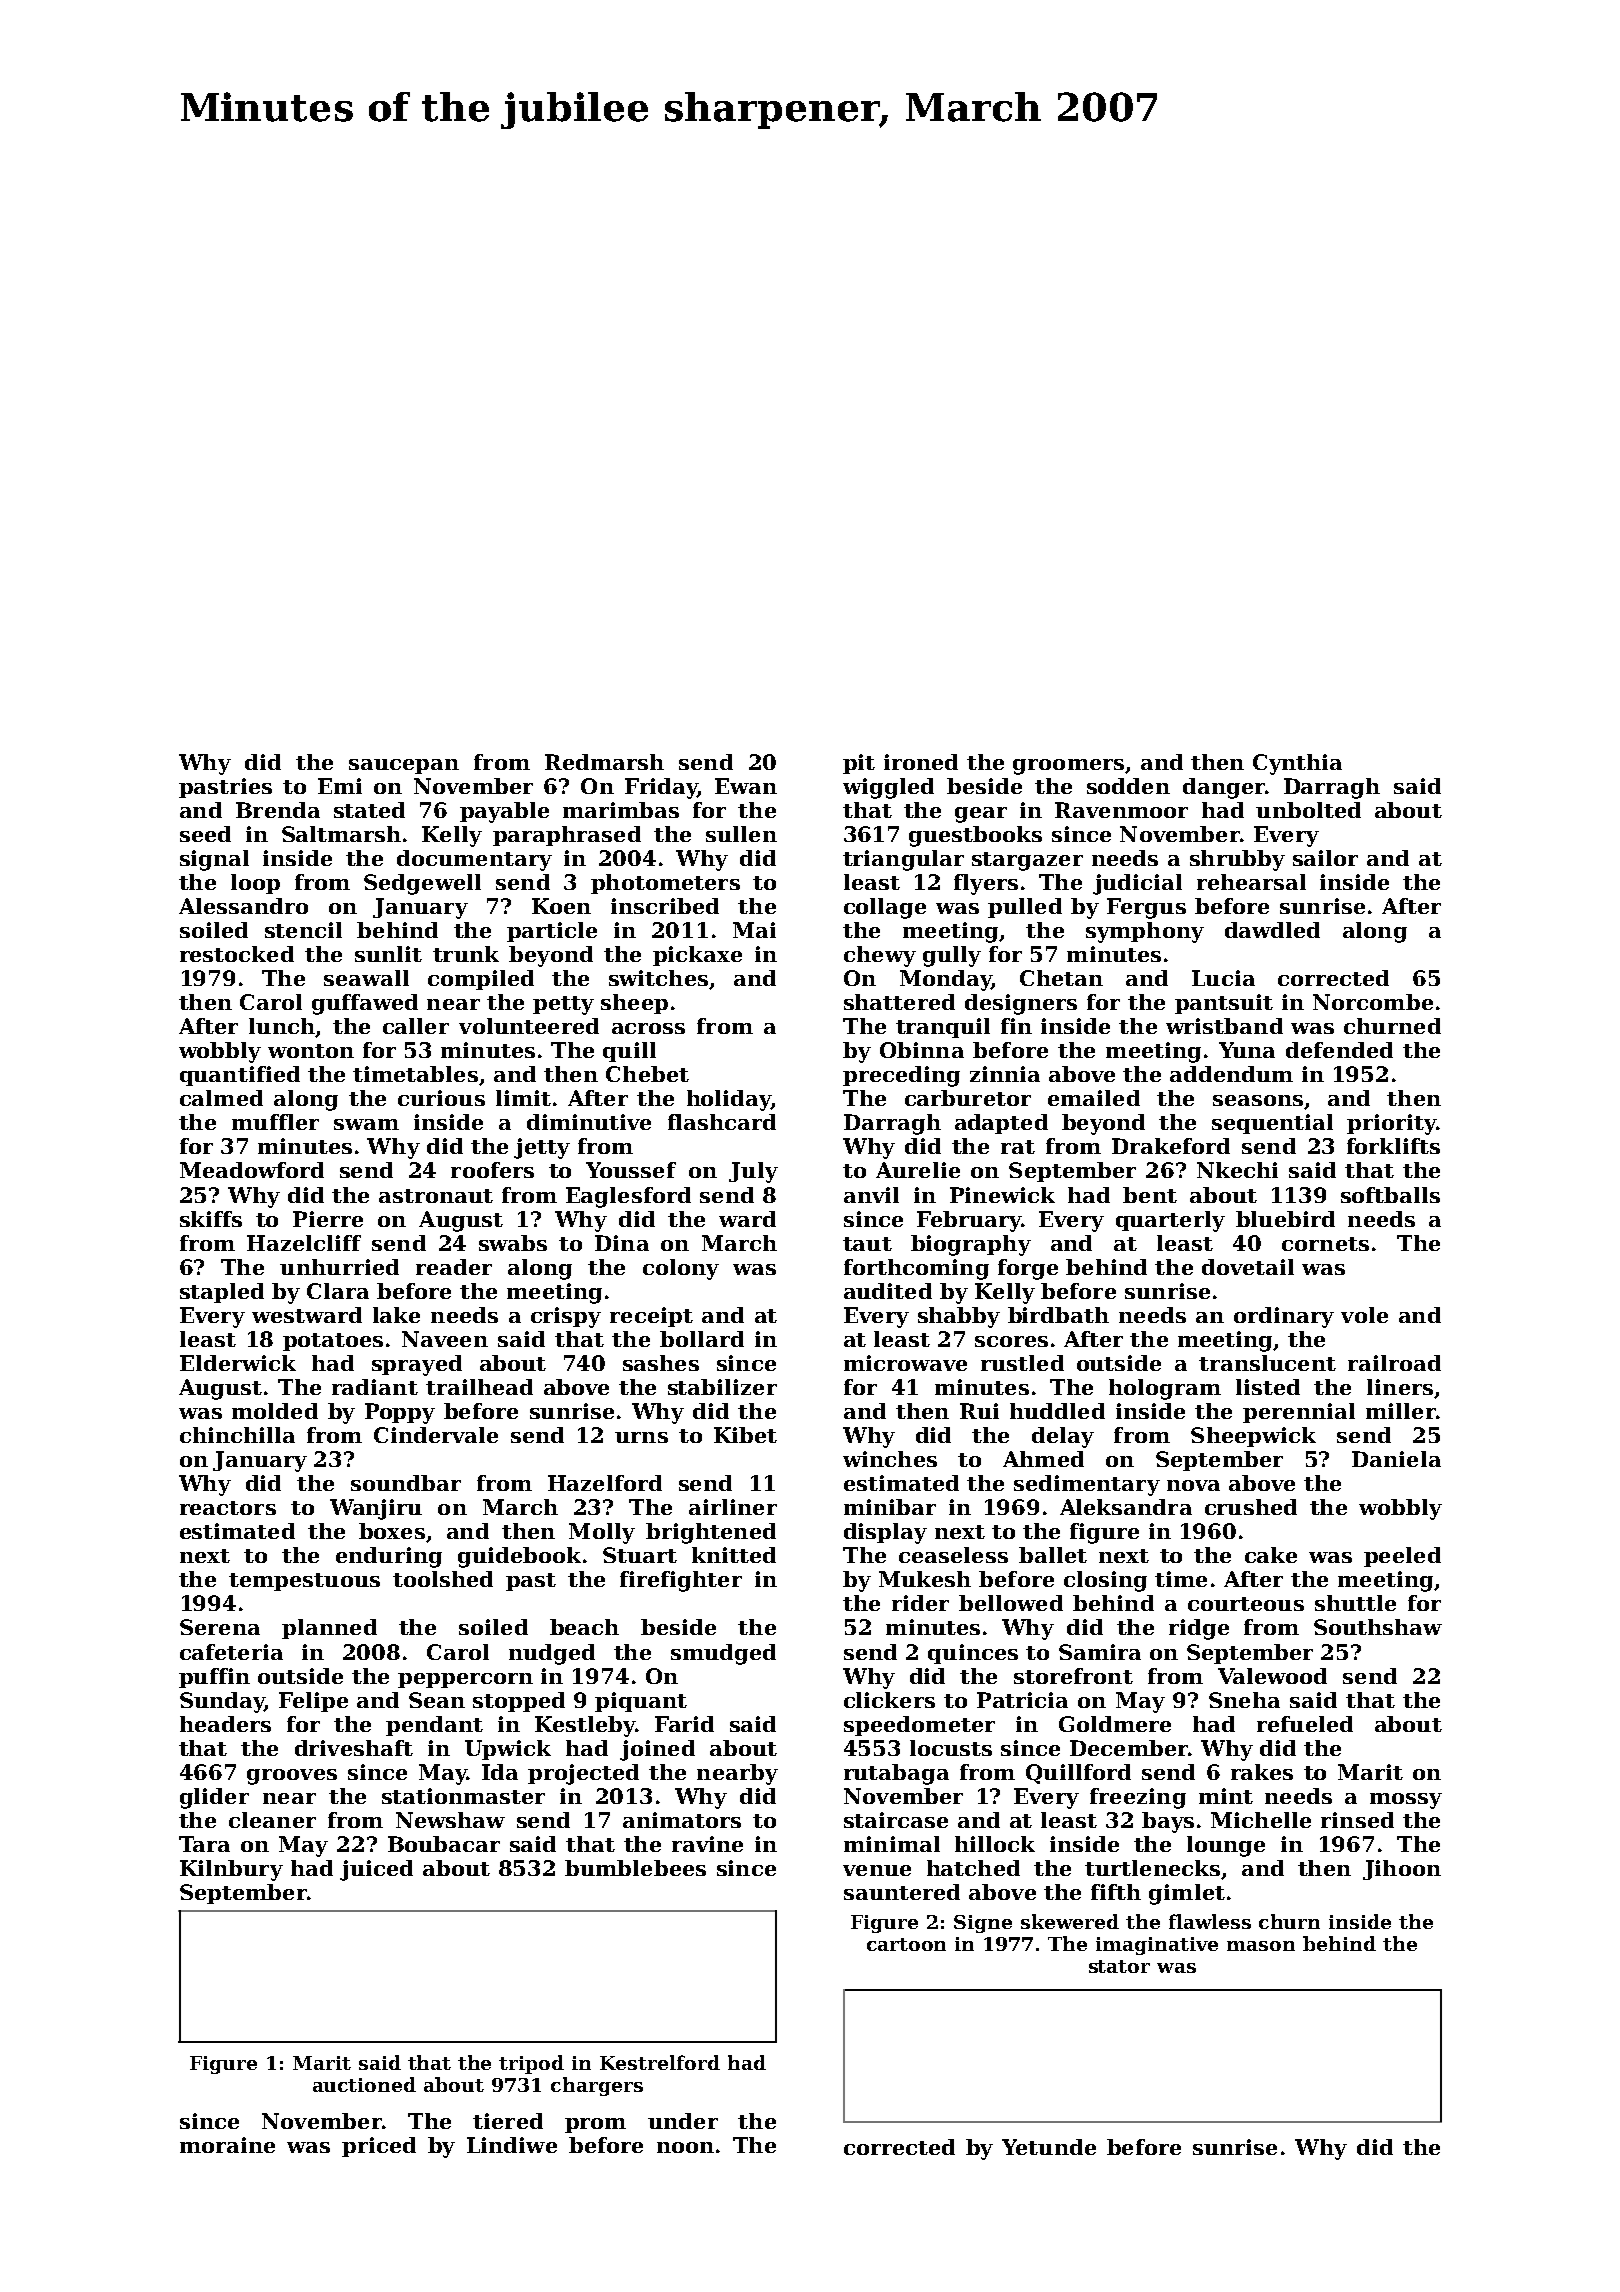  What do you see at coordinates (292, 1777) in the document?
I see `grooves` at bounding box center [292, 1777].
